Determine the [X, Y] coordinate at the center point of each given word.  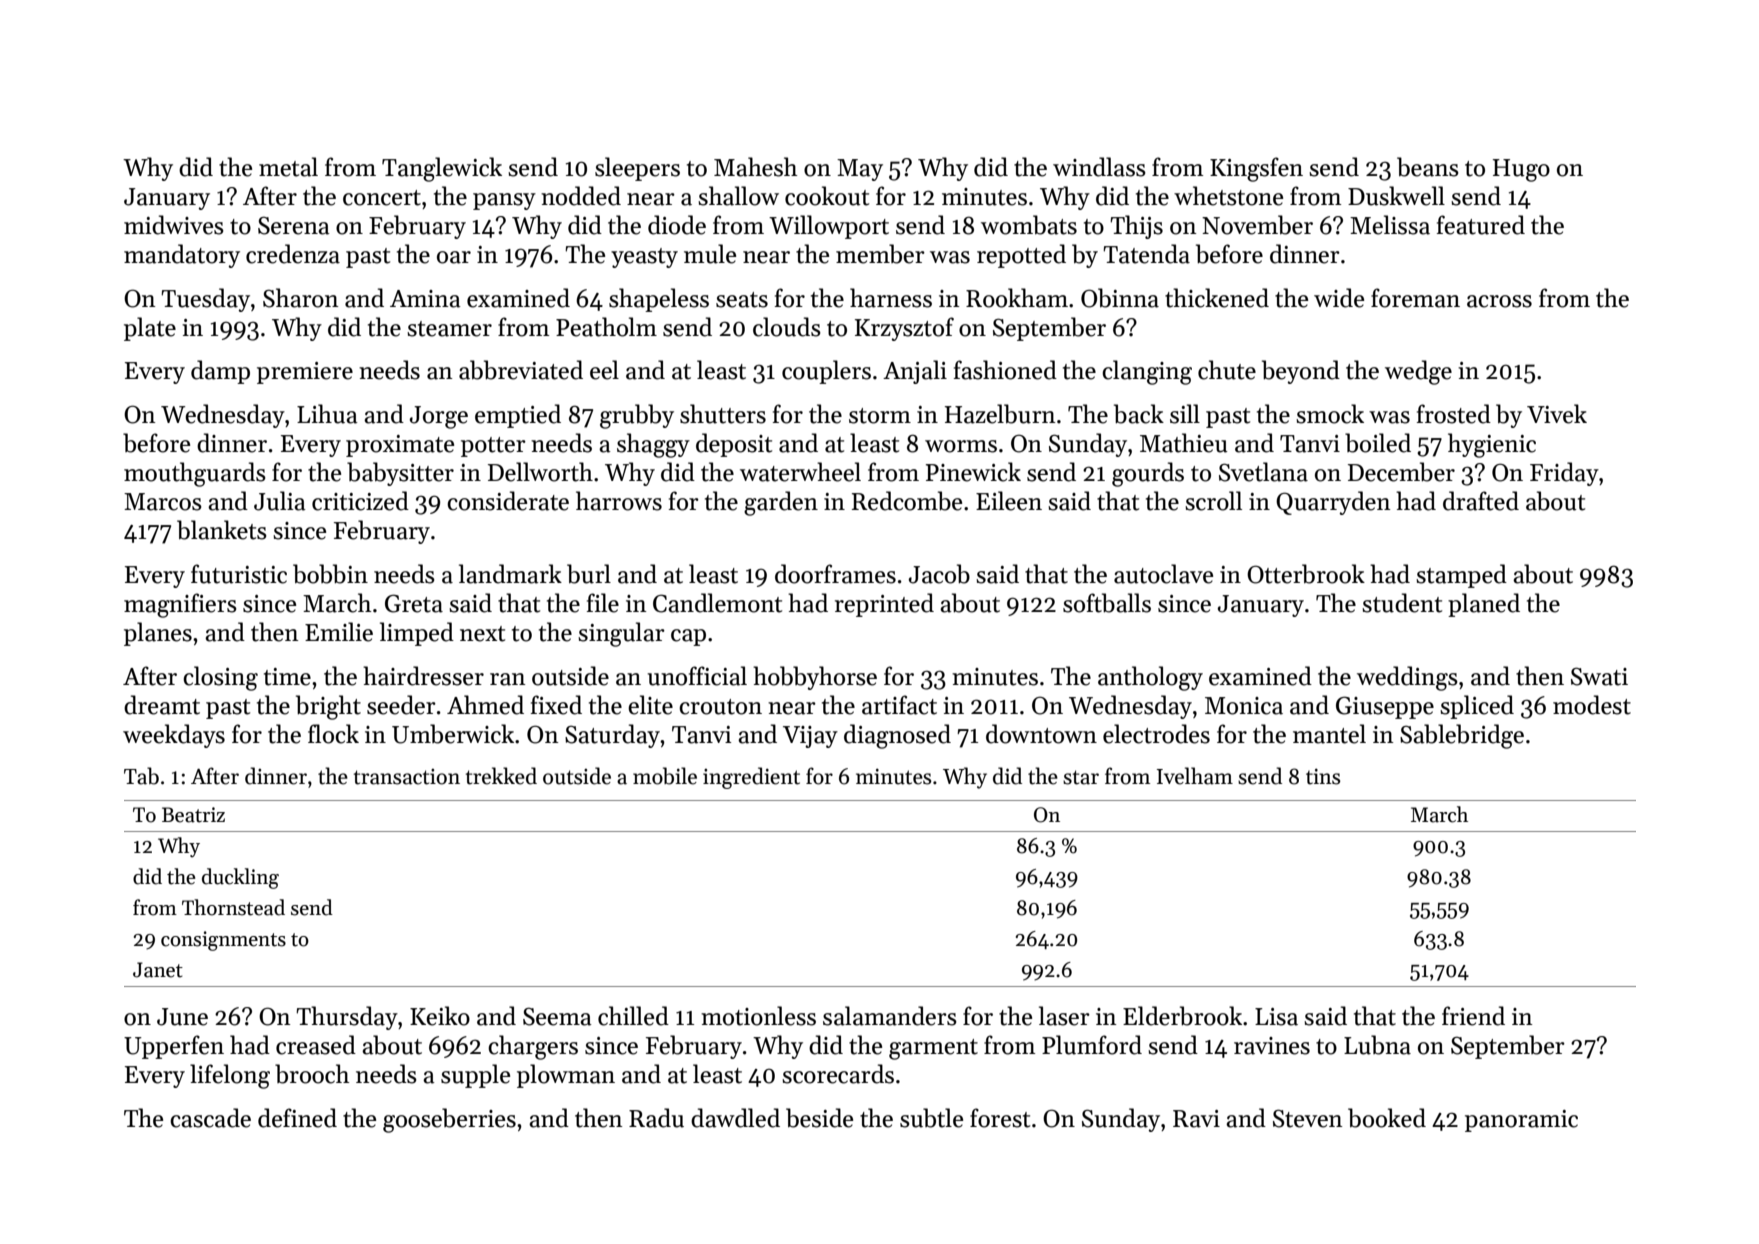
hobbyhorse [815, 678]
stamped [1461, 576]
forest [1000, 1118]
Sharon [301, 298]
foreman [1415, 298]
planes [158, 634]
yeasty [644, 258]
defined [297, 1118]
